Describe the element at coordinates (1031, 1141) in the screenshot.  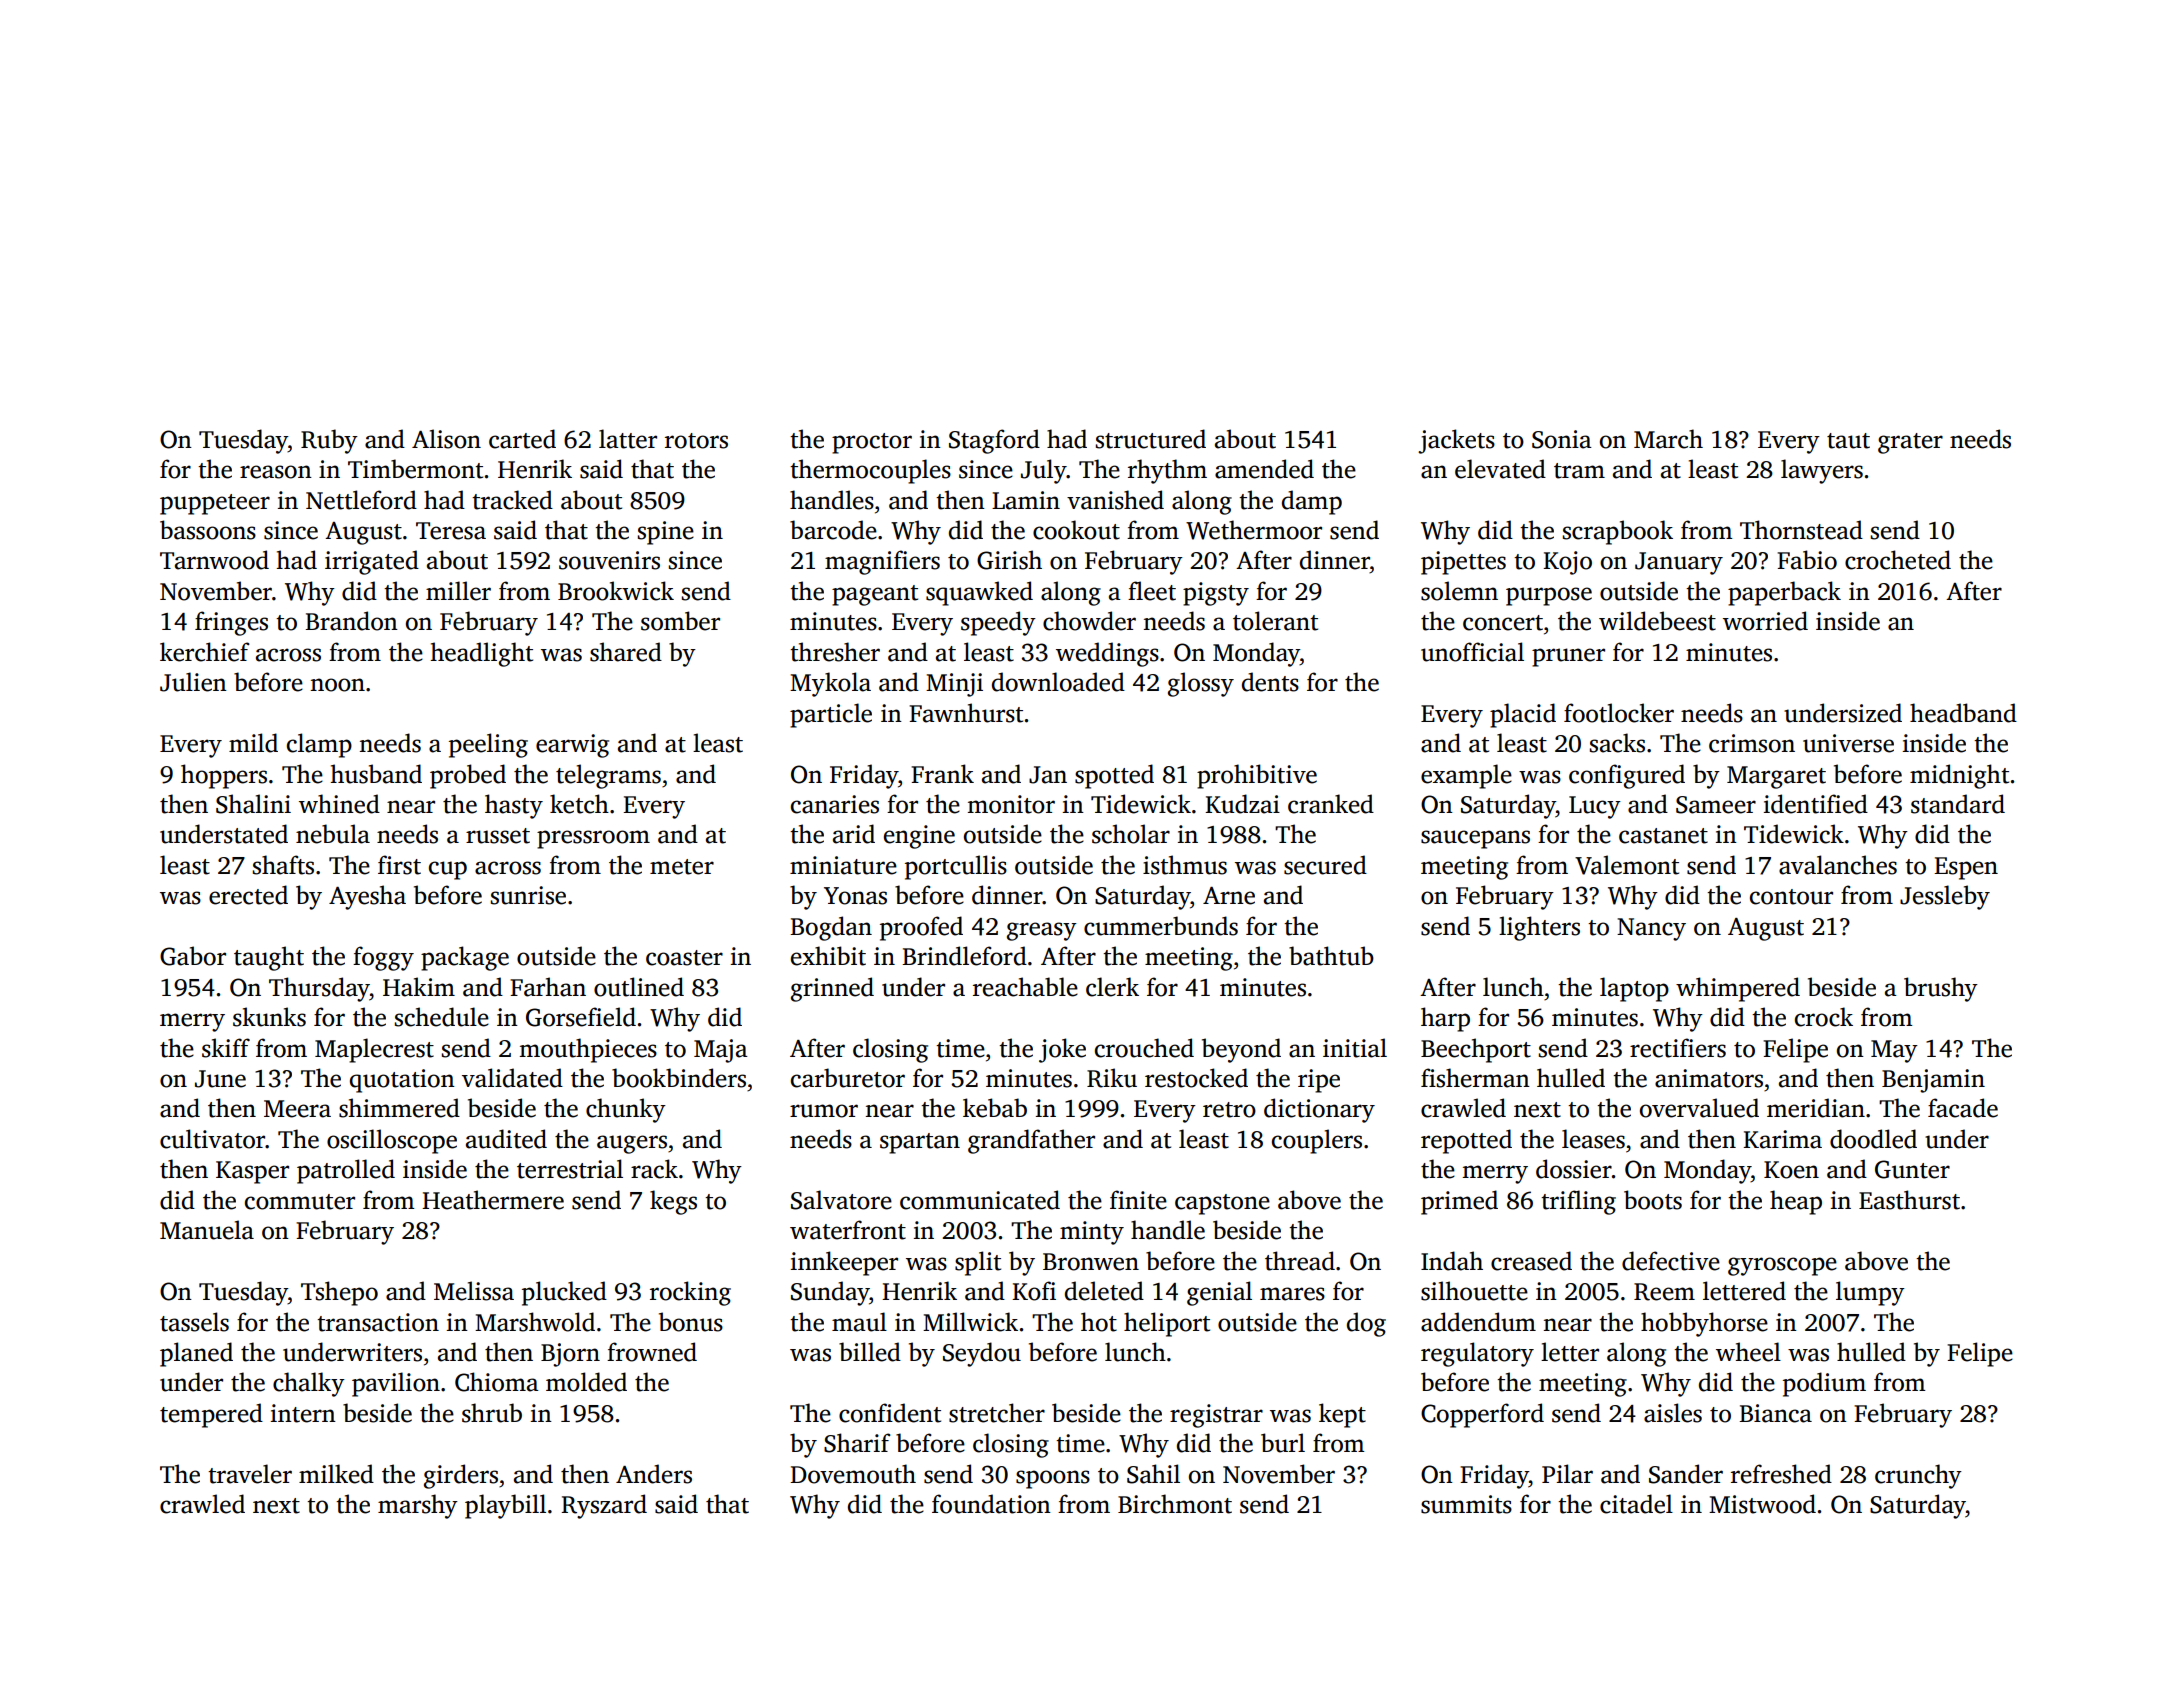
I see `grandfather` at that location.
